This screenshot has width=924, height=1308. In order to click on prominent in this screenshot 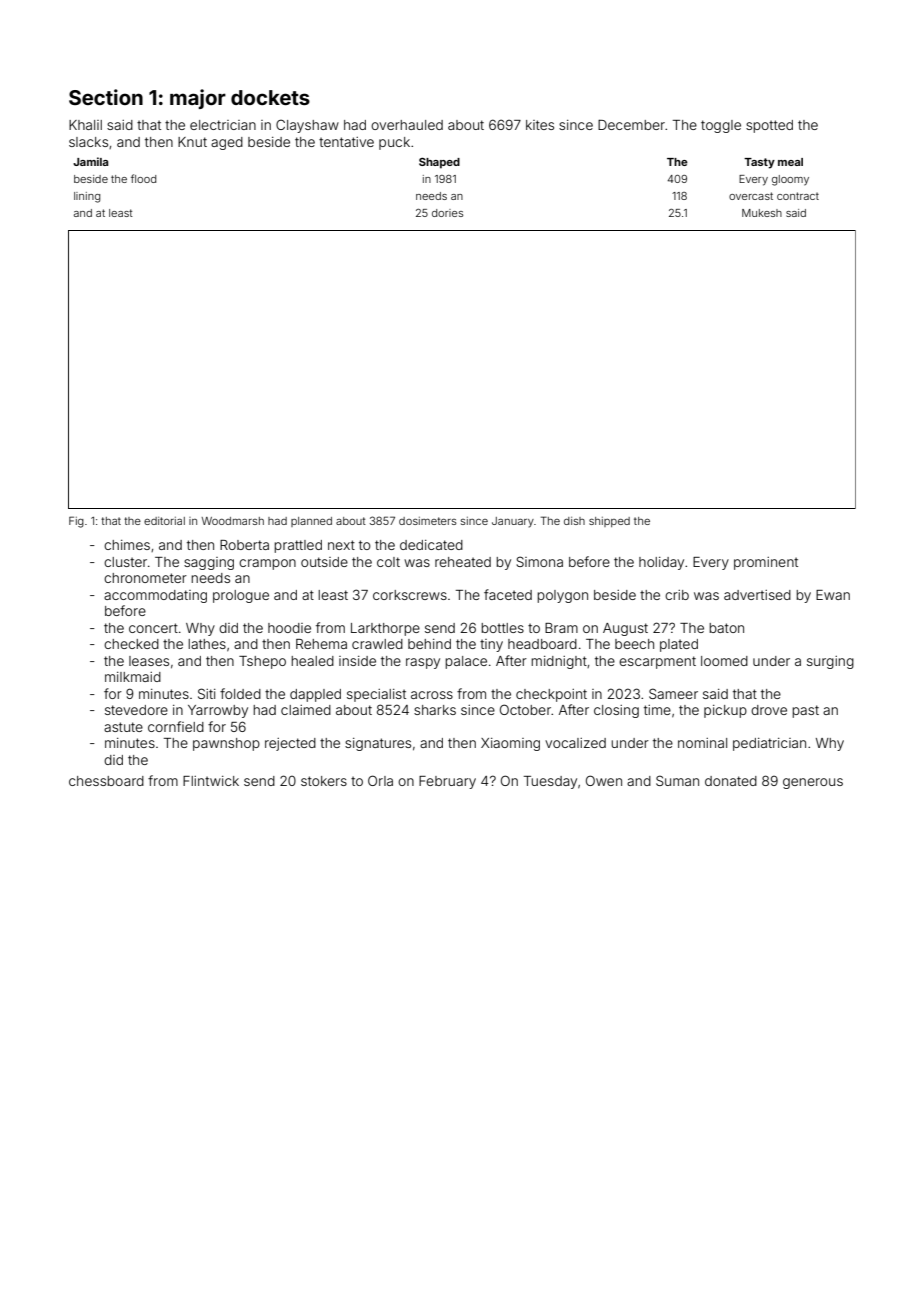, I will do `click(766, 563)`.
